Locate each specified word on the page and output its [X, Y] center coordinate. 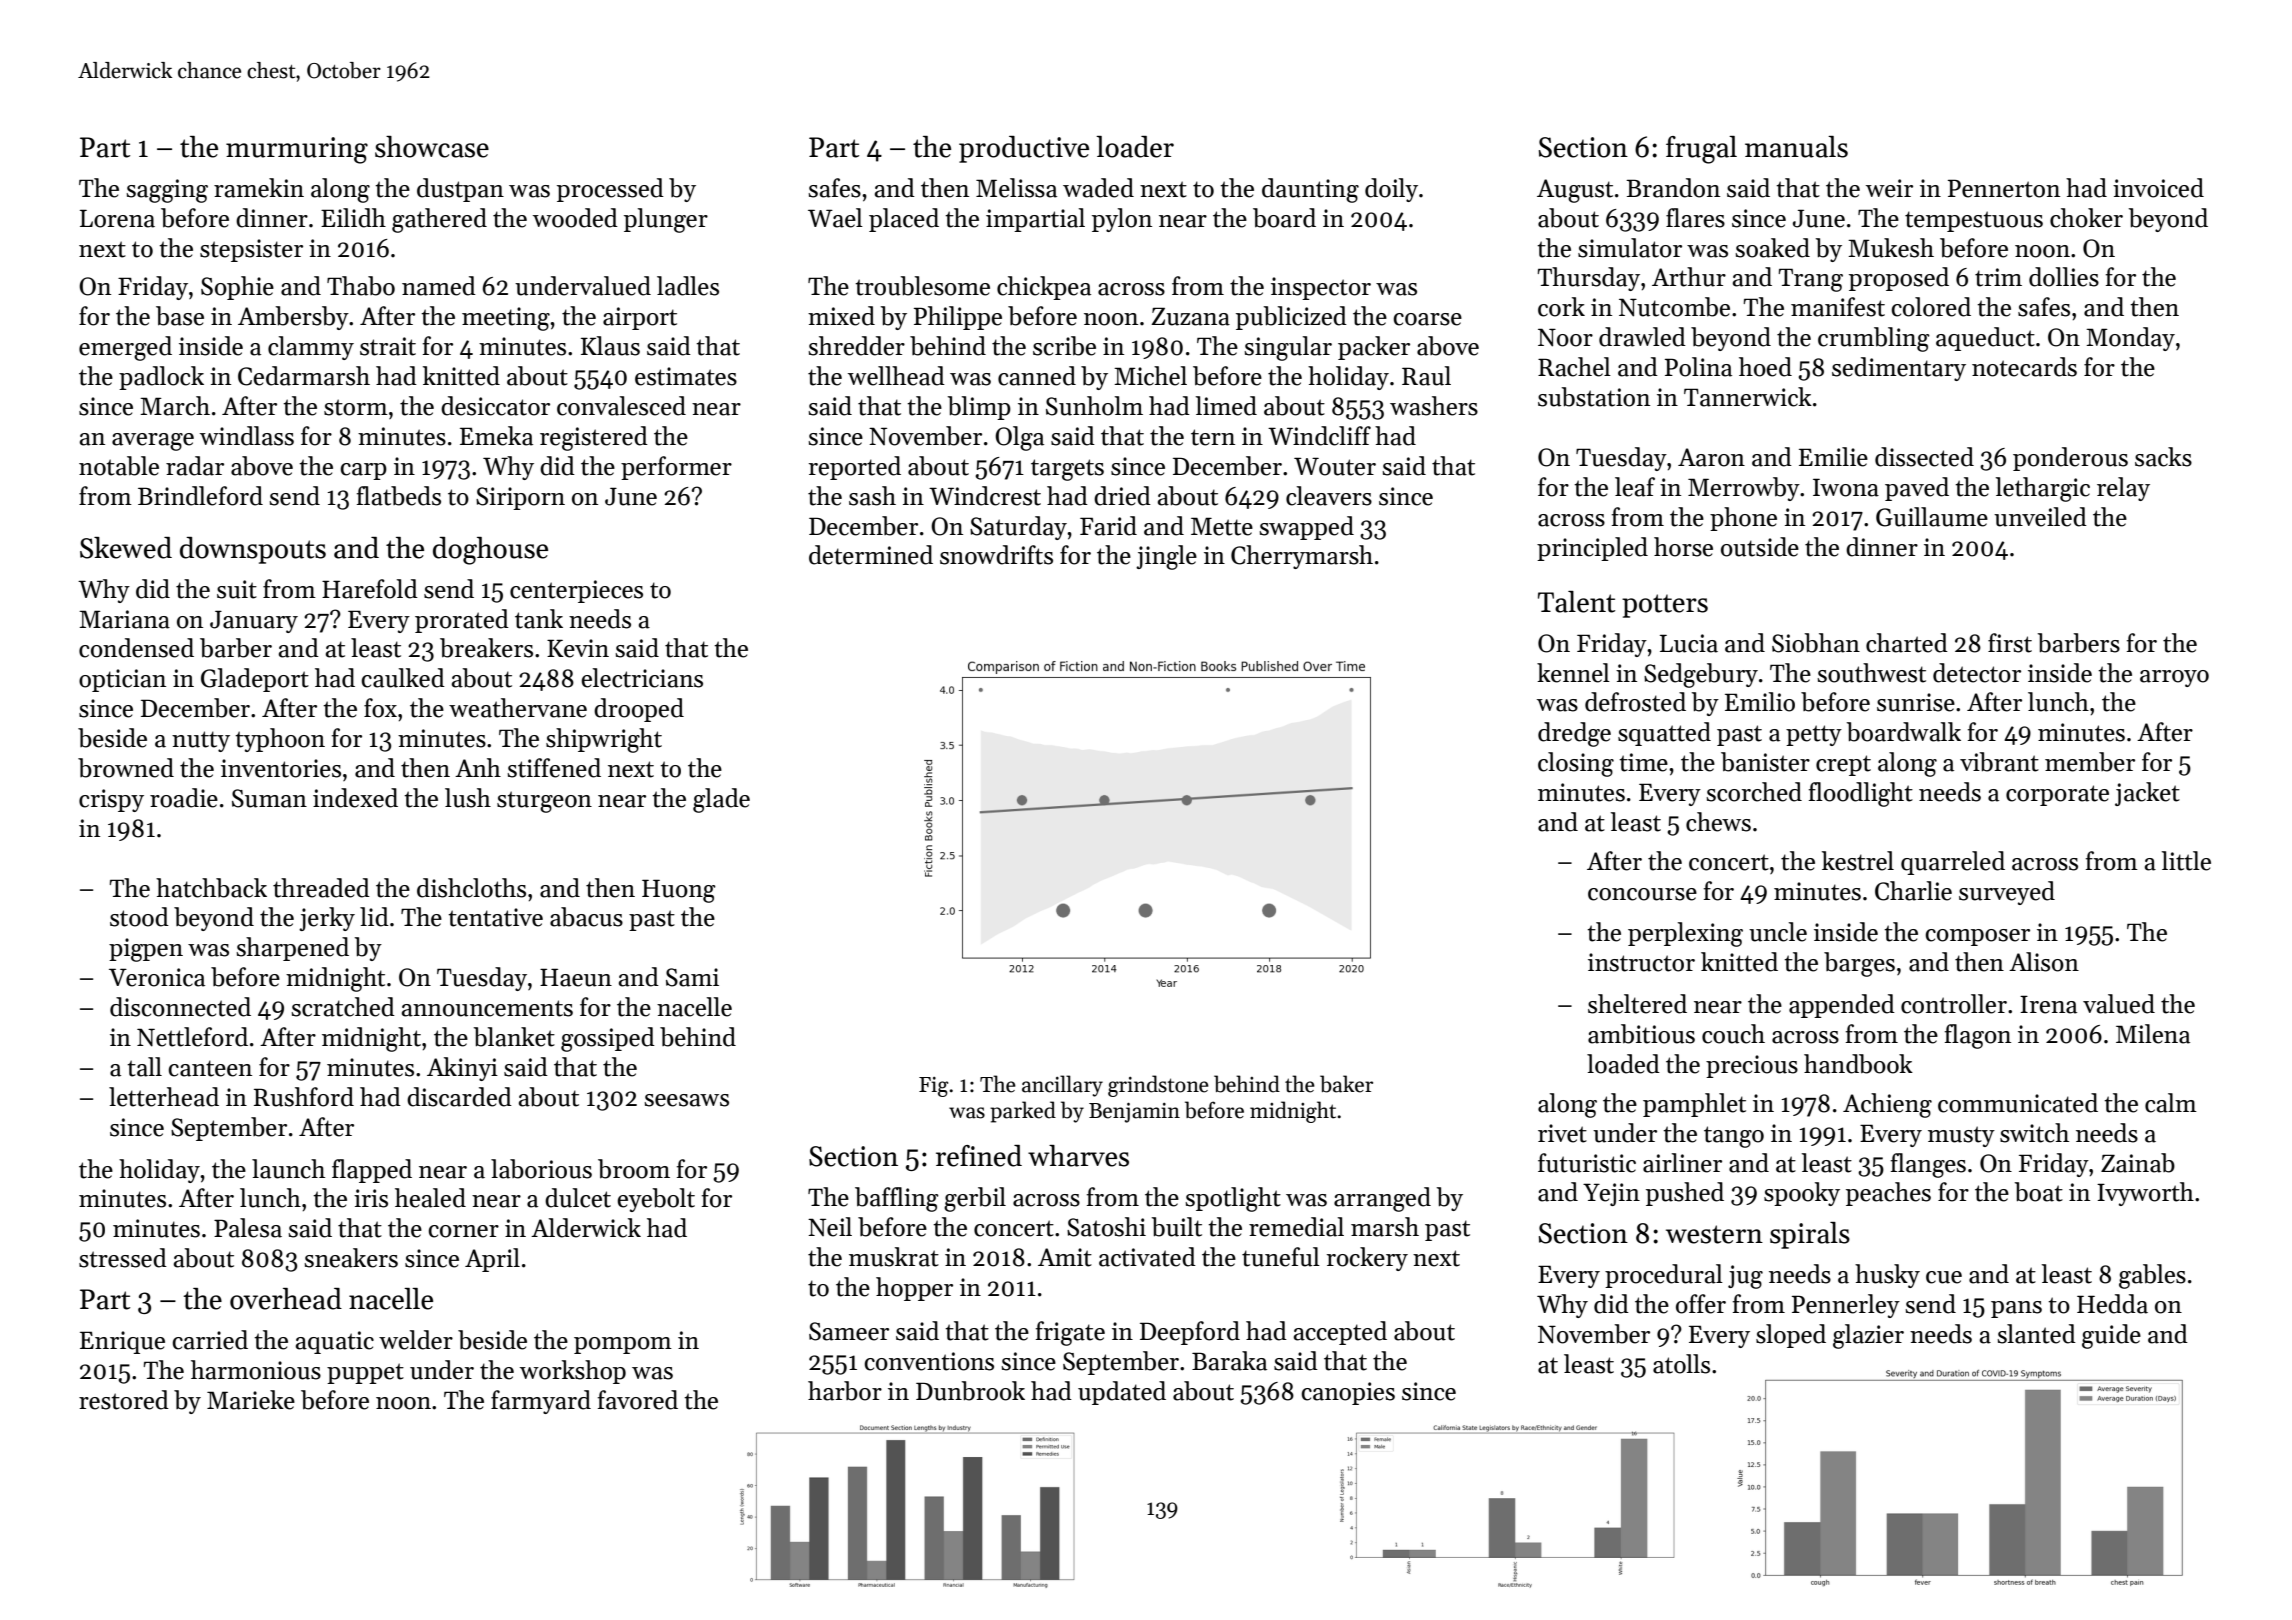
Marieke [251, 1400]
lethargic [2043, 489]
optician [122, 680]
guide [2111, 1336]
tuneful [1281, 1257]
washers [1434, 406]
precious [1752, 1066]
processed [610, 190]
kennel [1573, 673]
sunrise [1916, 702]
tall [144, 1067]
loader [1135, 147]
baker [1346, 1084]
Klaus [610, 346]
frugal [1701, 150]
